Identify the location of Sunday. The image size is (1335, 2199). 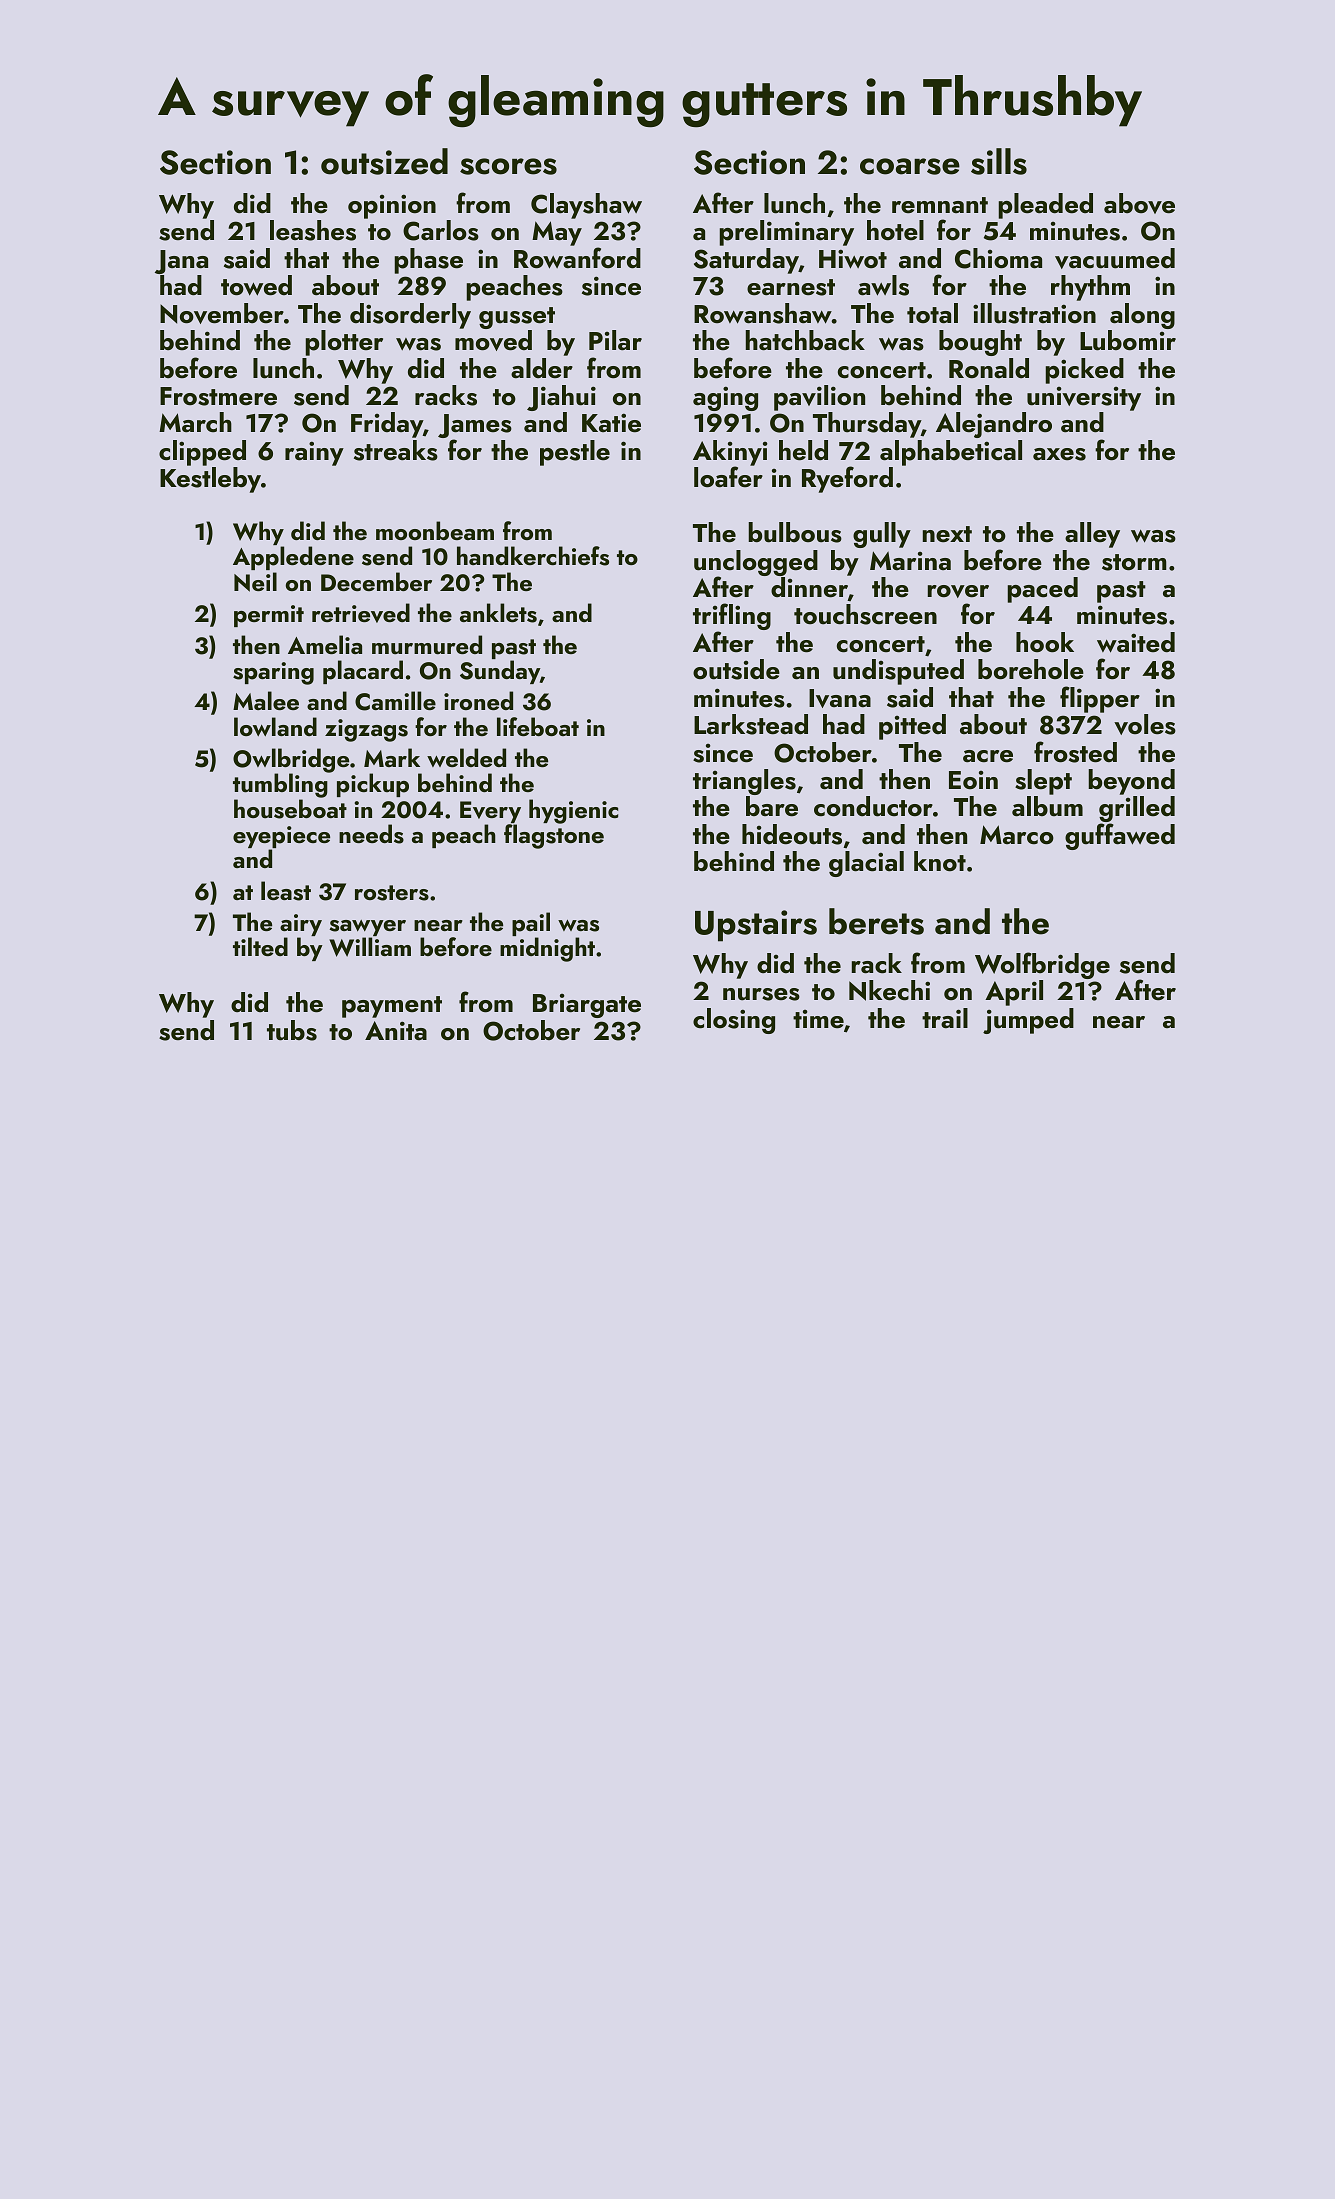
(500, 672).
